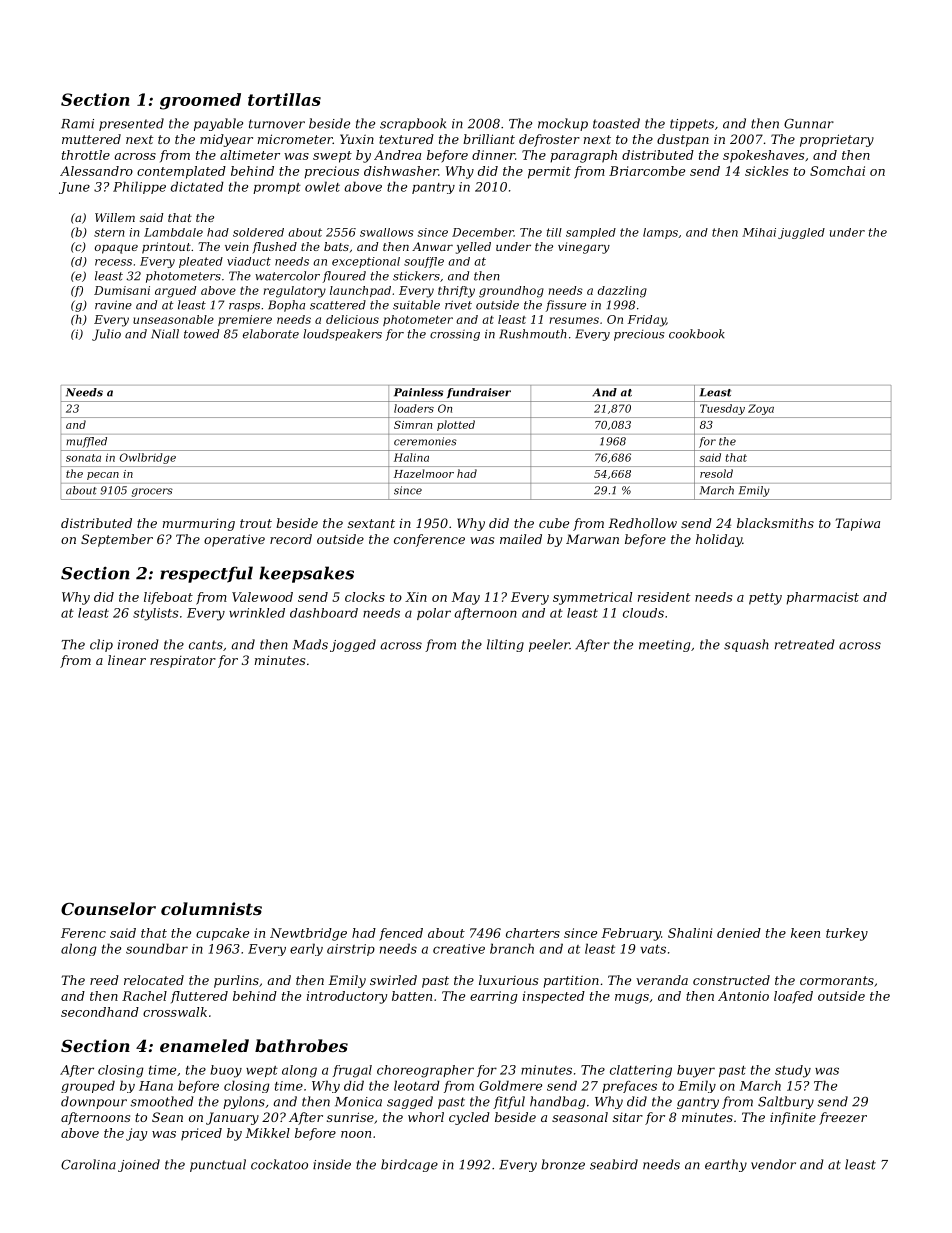  Describe the element at coordinates (592, 539) in the document. I see `Marwan` at that location.
